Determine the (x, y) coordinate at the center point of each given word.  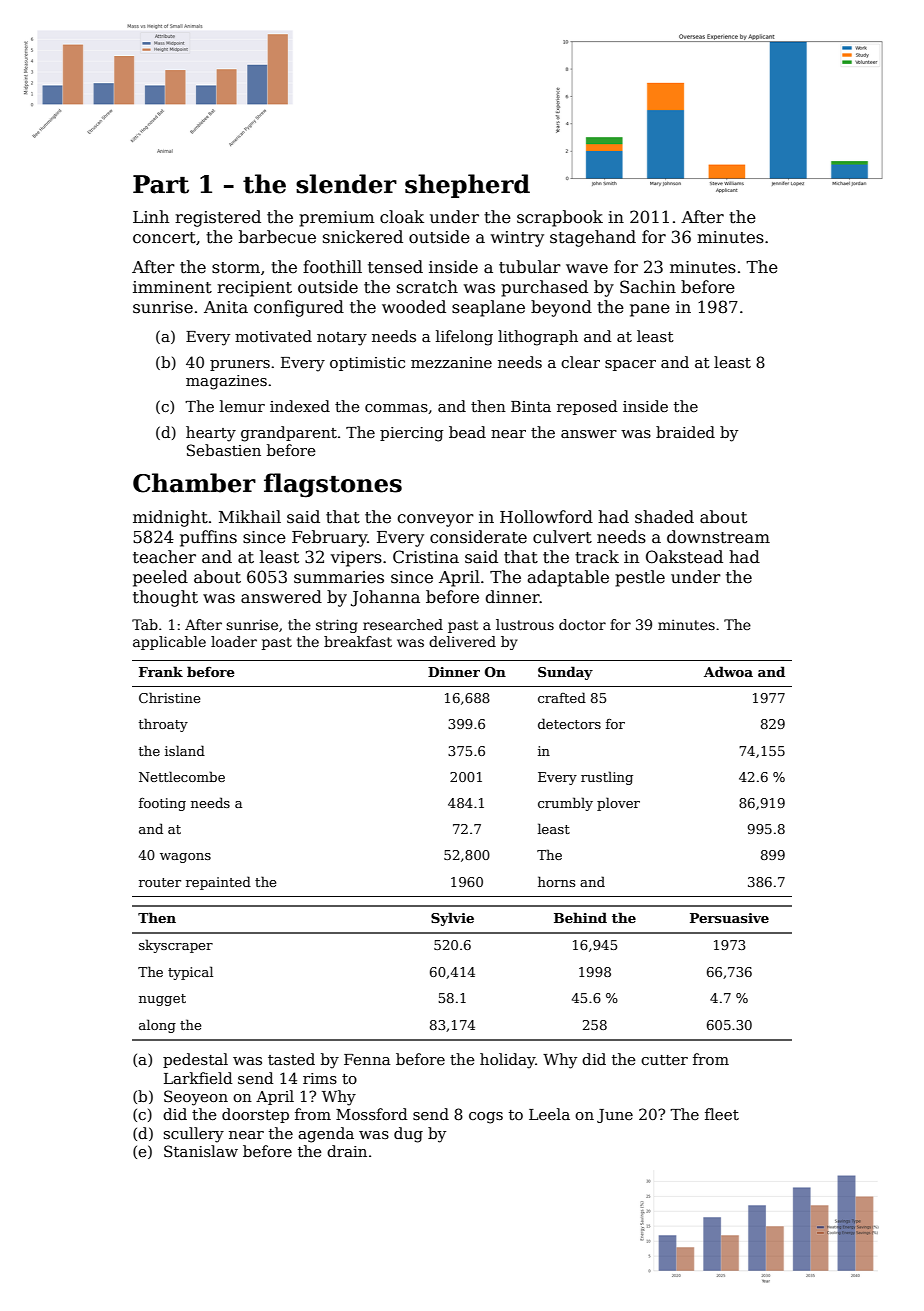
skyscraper (176, 946)
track (597, 557)
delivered (462, 641)
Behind (580, 917)
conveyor (435, 520)
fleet (722, 1114)
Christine (169, 697)
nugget (162, 1000)
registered (218, 218)
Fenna (367, 1059)
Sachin (648, 287)
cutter (664, 1060)
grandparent (289, 434)
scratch (427, 287)
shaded (664, 517)
